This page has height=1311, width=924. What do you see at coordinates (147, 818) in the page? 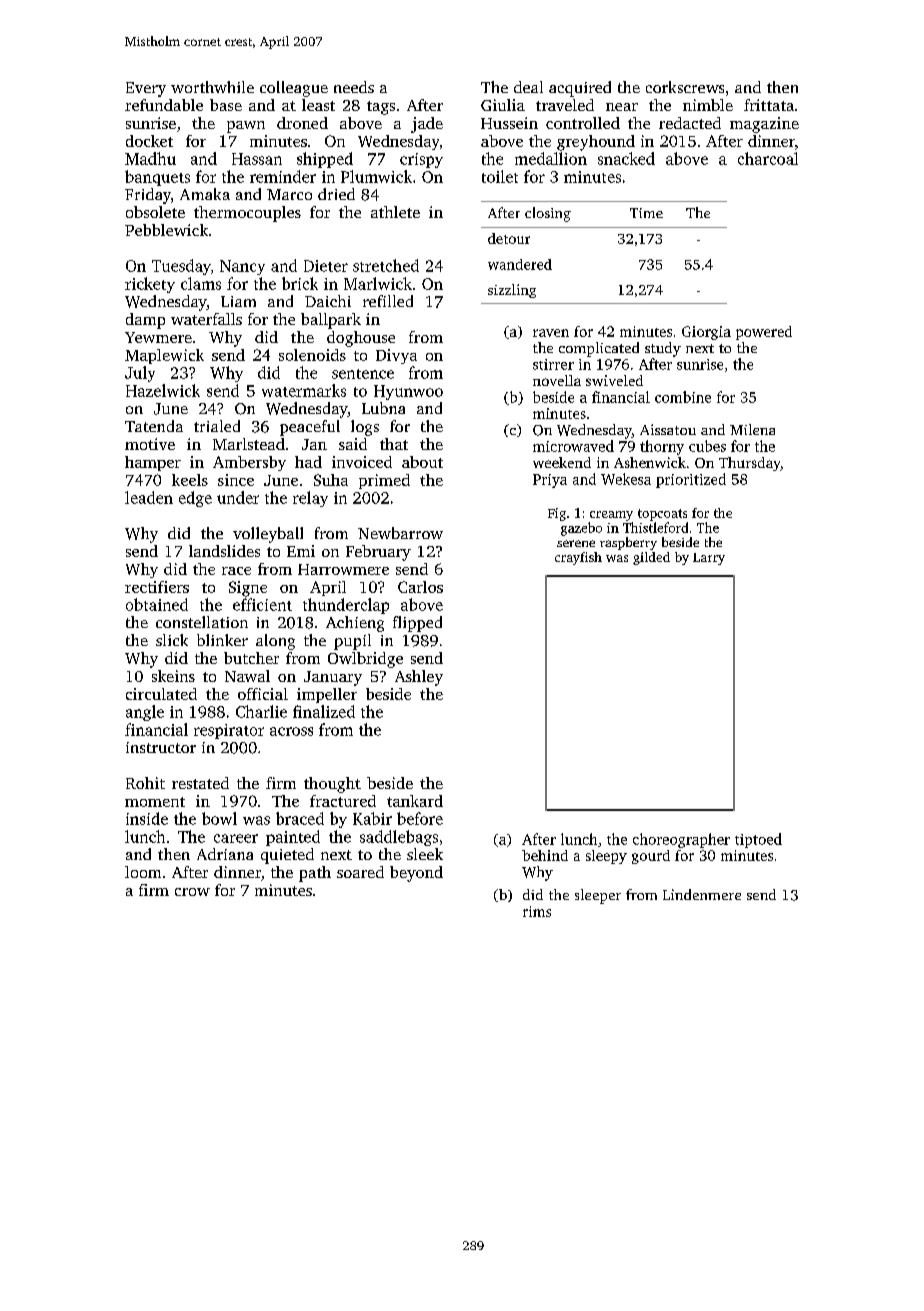
I see `inside` at bounding box center [147, 818].
